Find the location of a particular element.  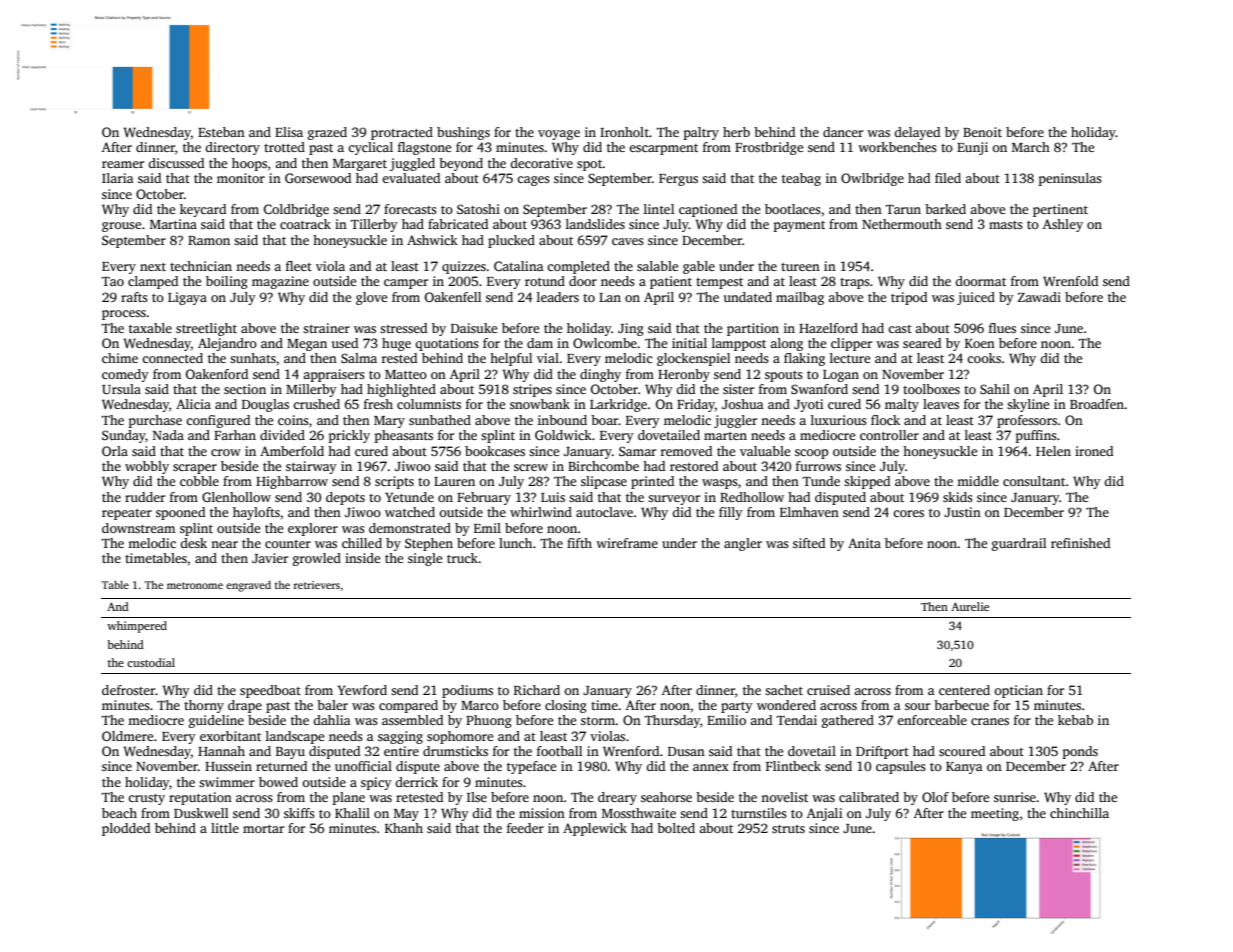

Ashley is located at coordinates (1063, 225).
